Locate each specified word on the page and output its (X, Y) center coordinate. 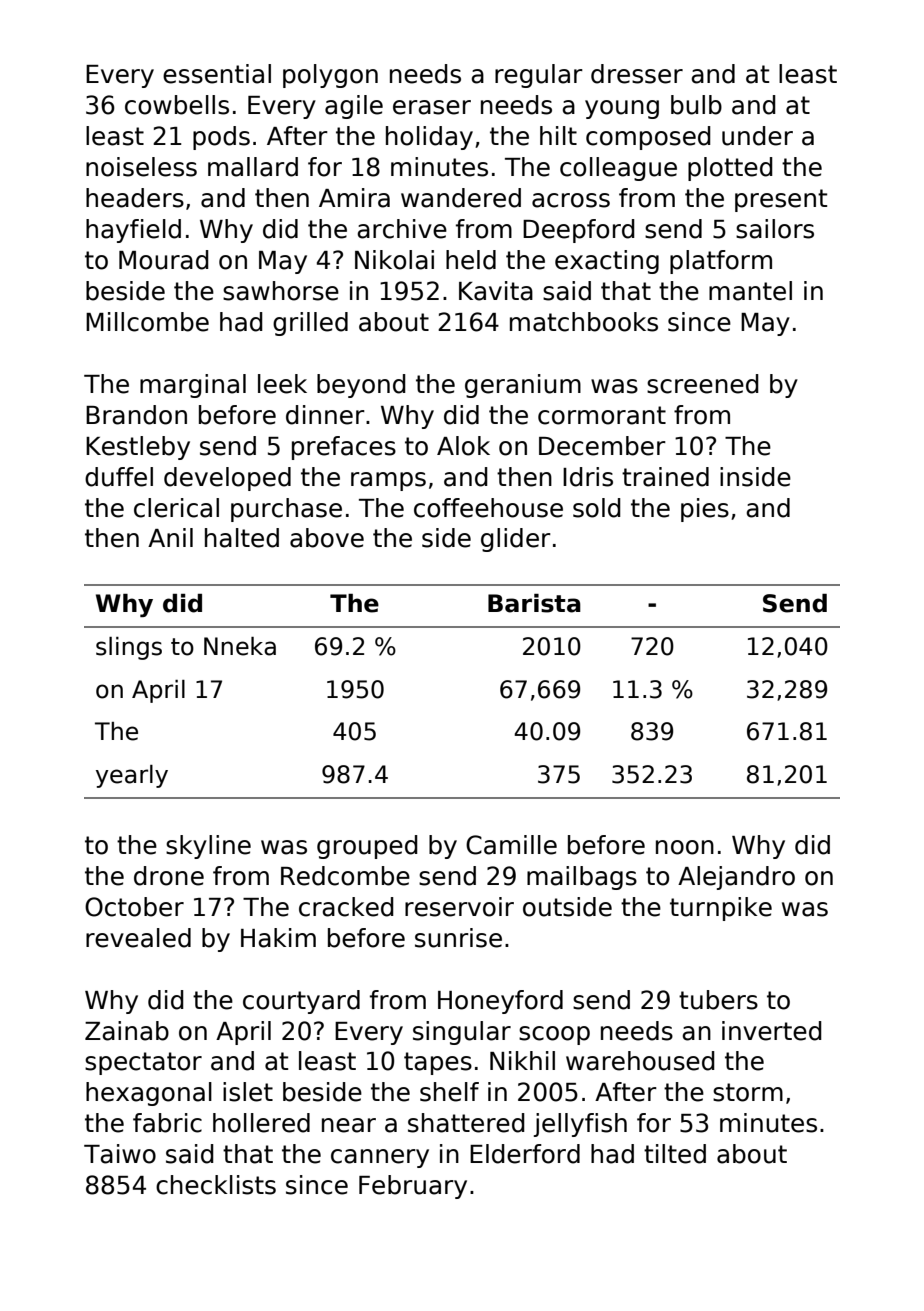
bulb (696, 105)
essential (217, 74)
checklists (216, 1185)
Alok (463, 446)
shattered (466, 1123)
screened (703, 384)
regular (539, 76)
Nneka (240, 646)
